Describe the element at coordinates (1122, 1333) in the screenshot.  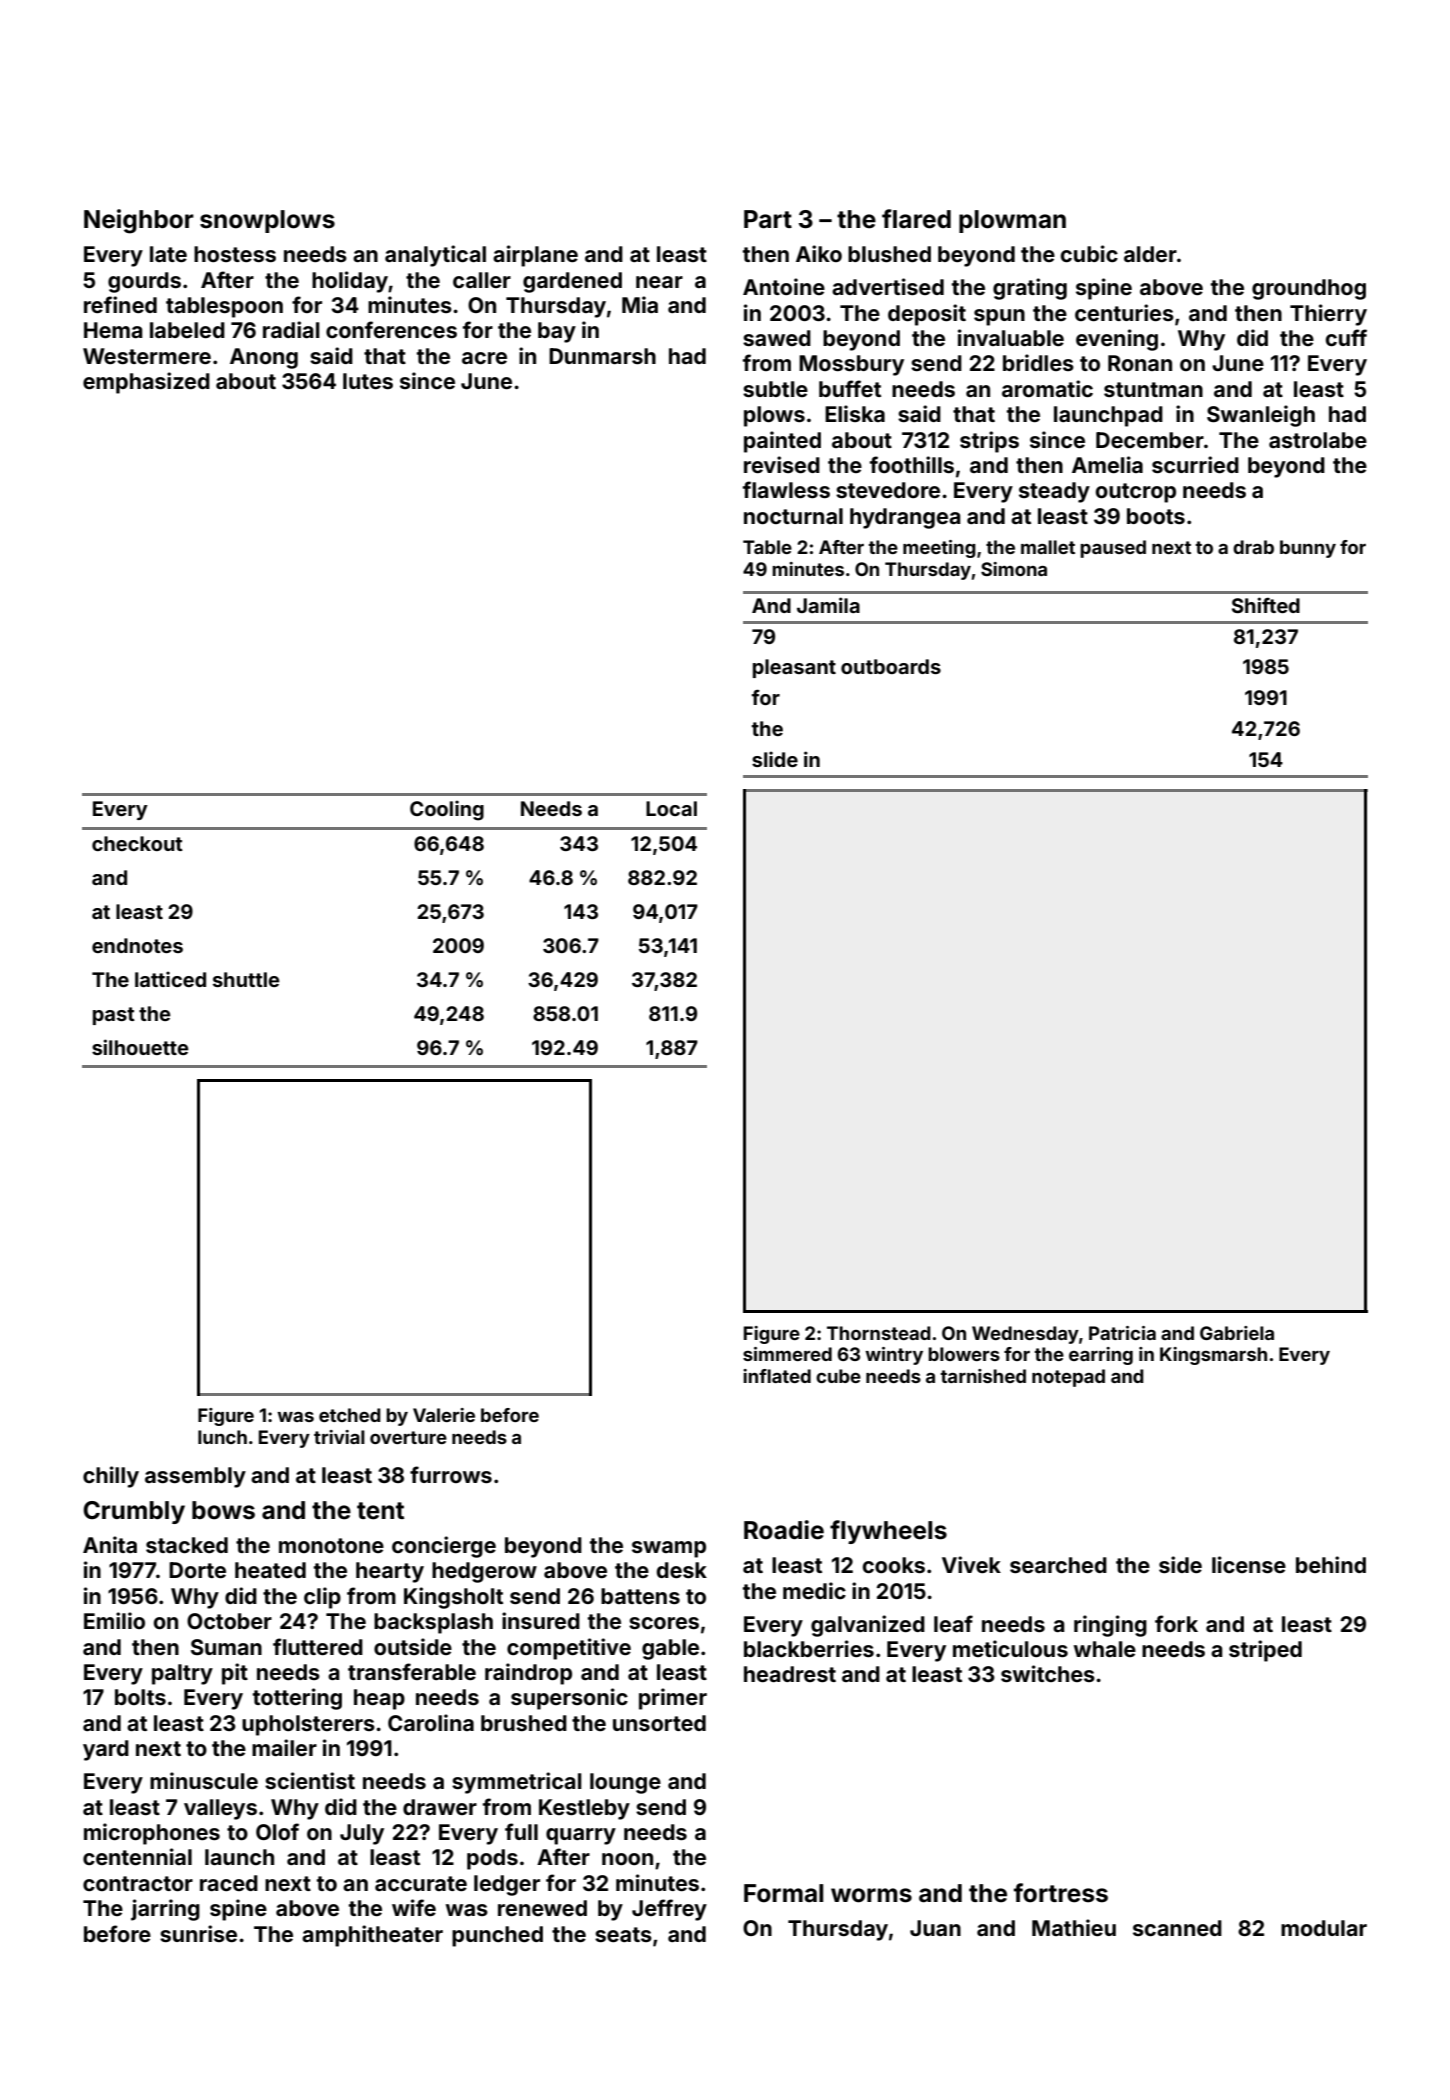
I see `Patricia` at that location.
